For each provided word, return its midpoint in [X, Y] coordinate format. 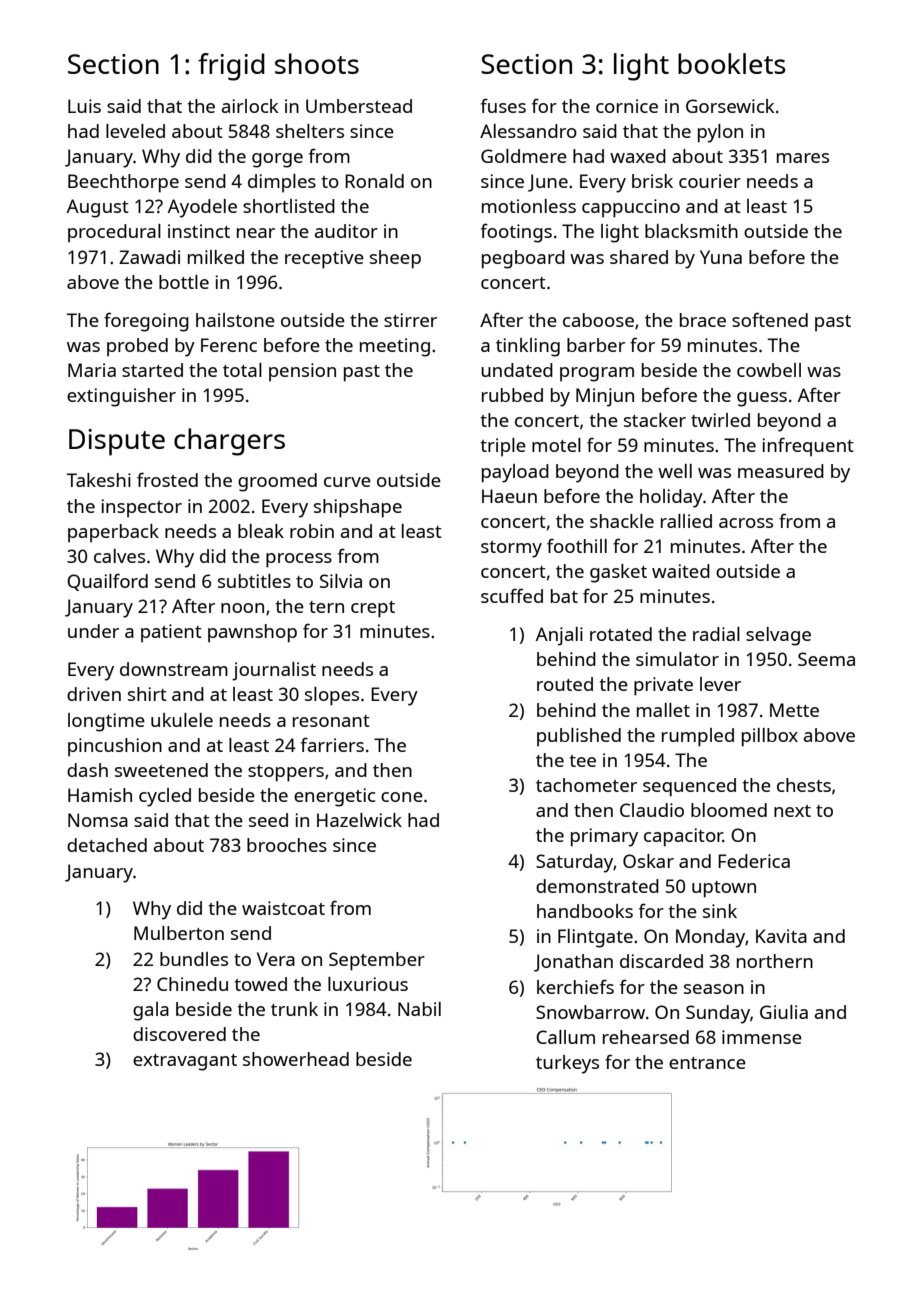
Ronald [374, 181]
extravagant [185, 1062]
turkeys [567, 1064]
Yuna [721, 257]
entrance [707, 1063]
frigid [231, 67]
